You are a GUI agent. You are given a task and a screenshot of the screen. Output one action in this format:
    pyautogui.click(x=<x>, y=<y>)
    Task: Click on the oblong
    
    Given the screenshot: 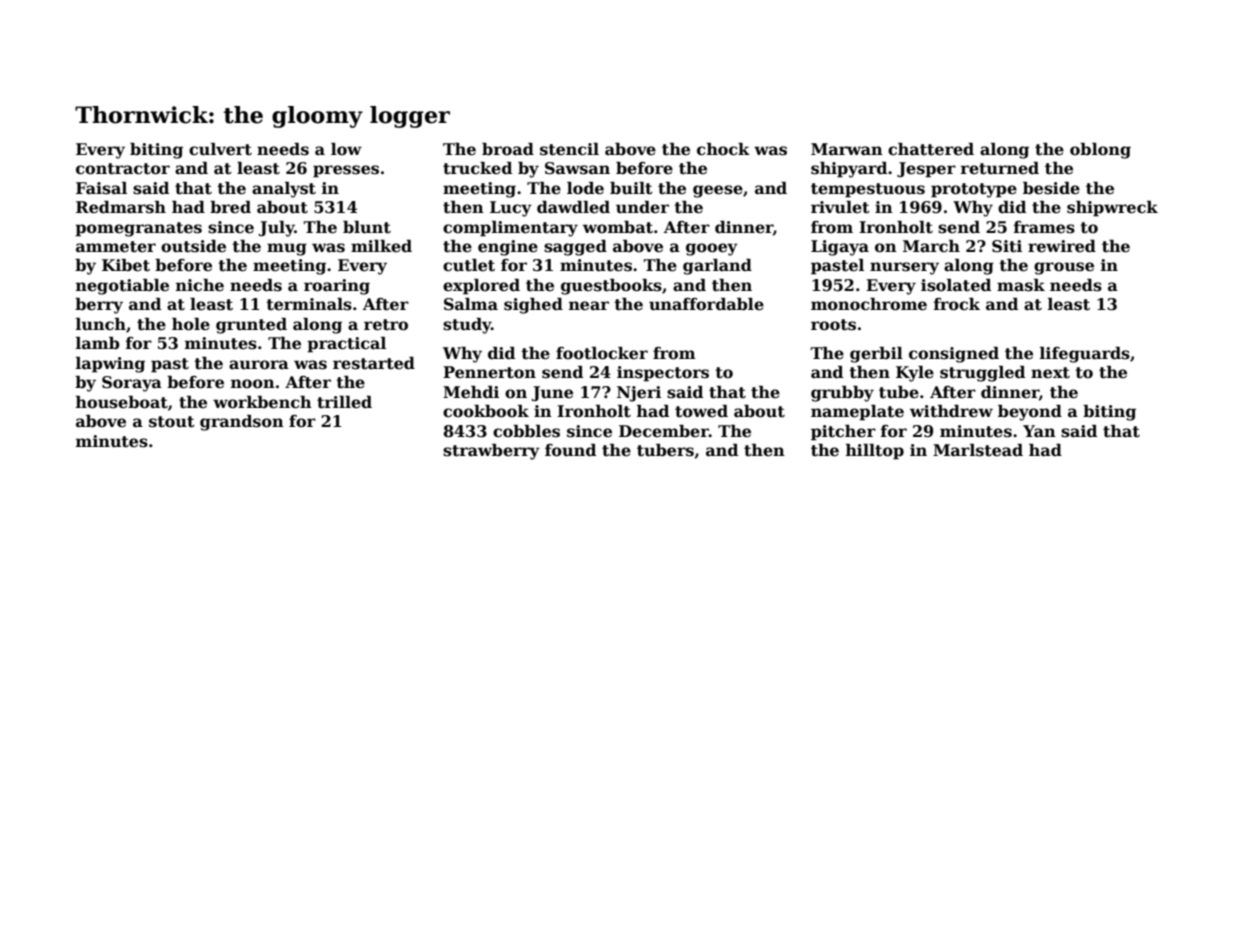 What is the action you would take?
    pyautogui.click(x=1100, y=151)
